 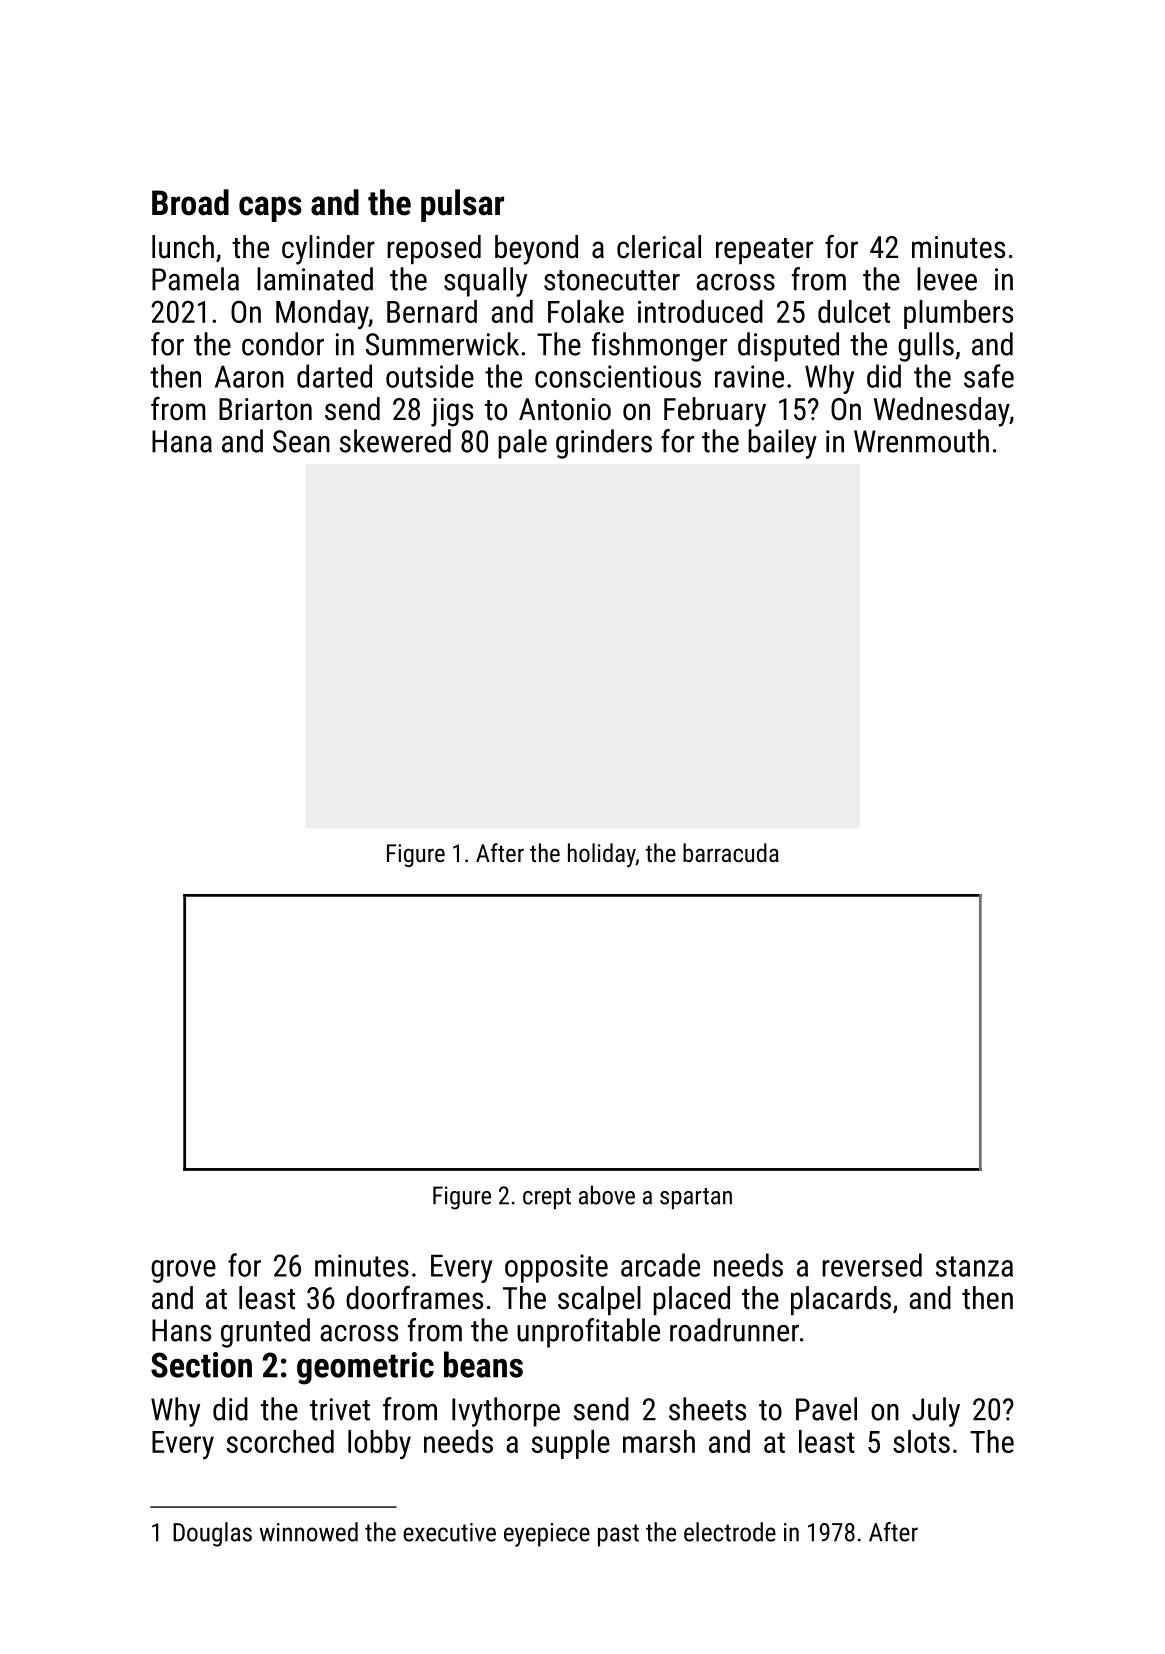 I want to click on Douglas, so click(x=212, y=1534).
